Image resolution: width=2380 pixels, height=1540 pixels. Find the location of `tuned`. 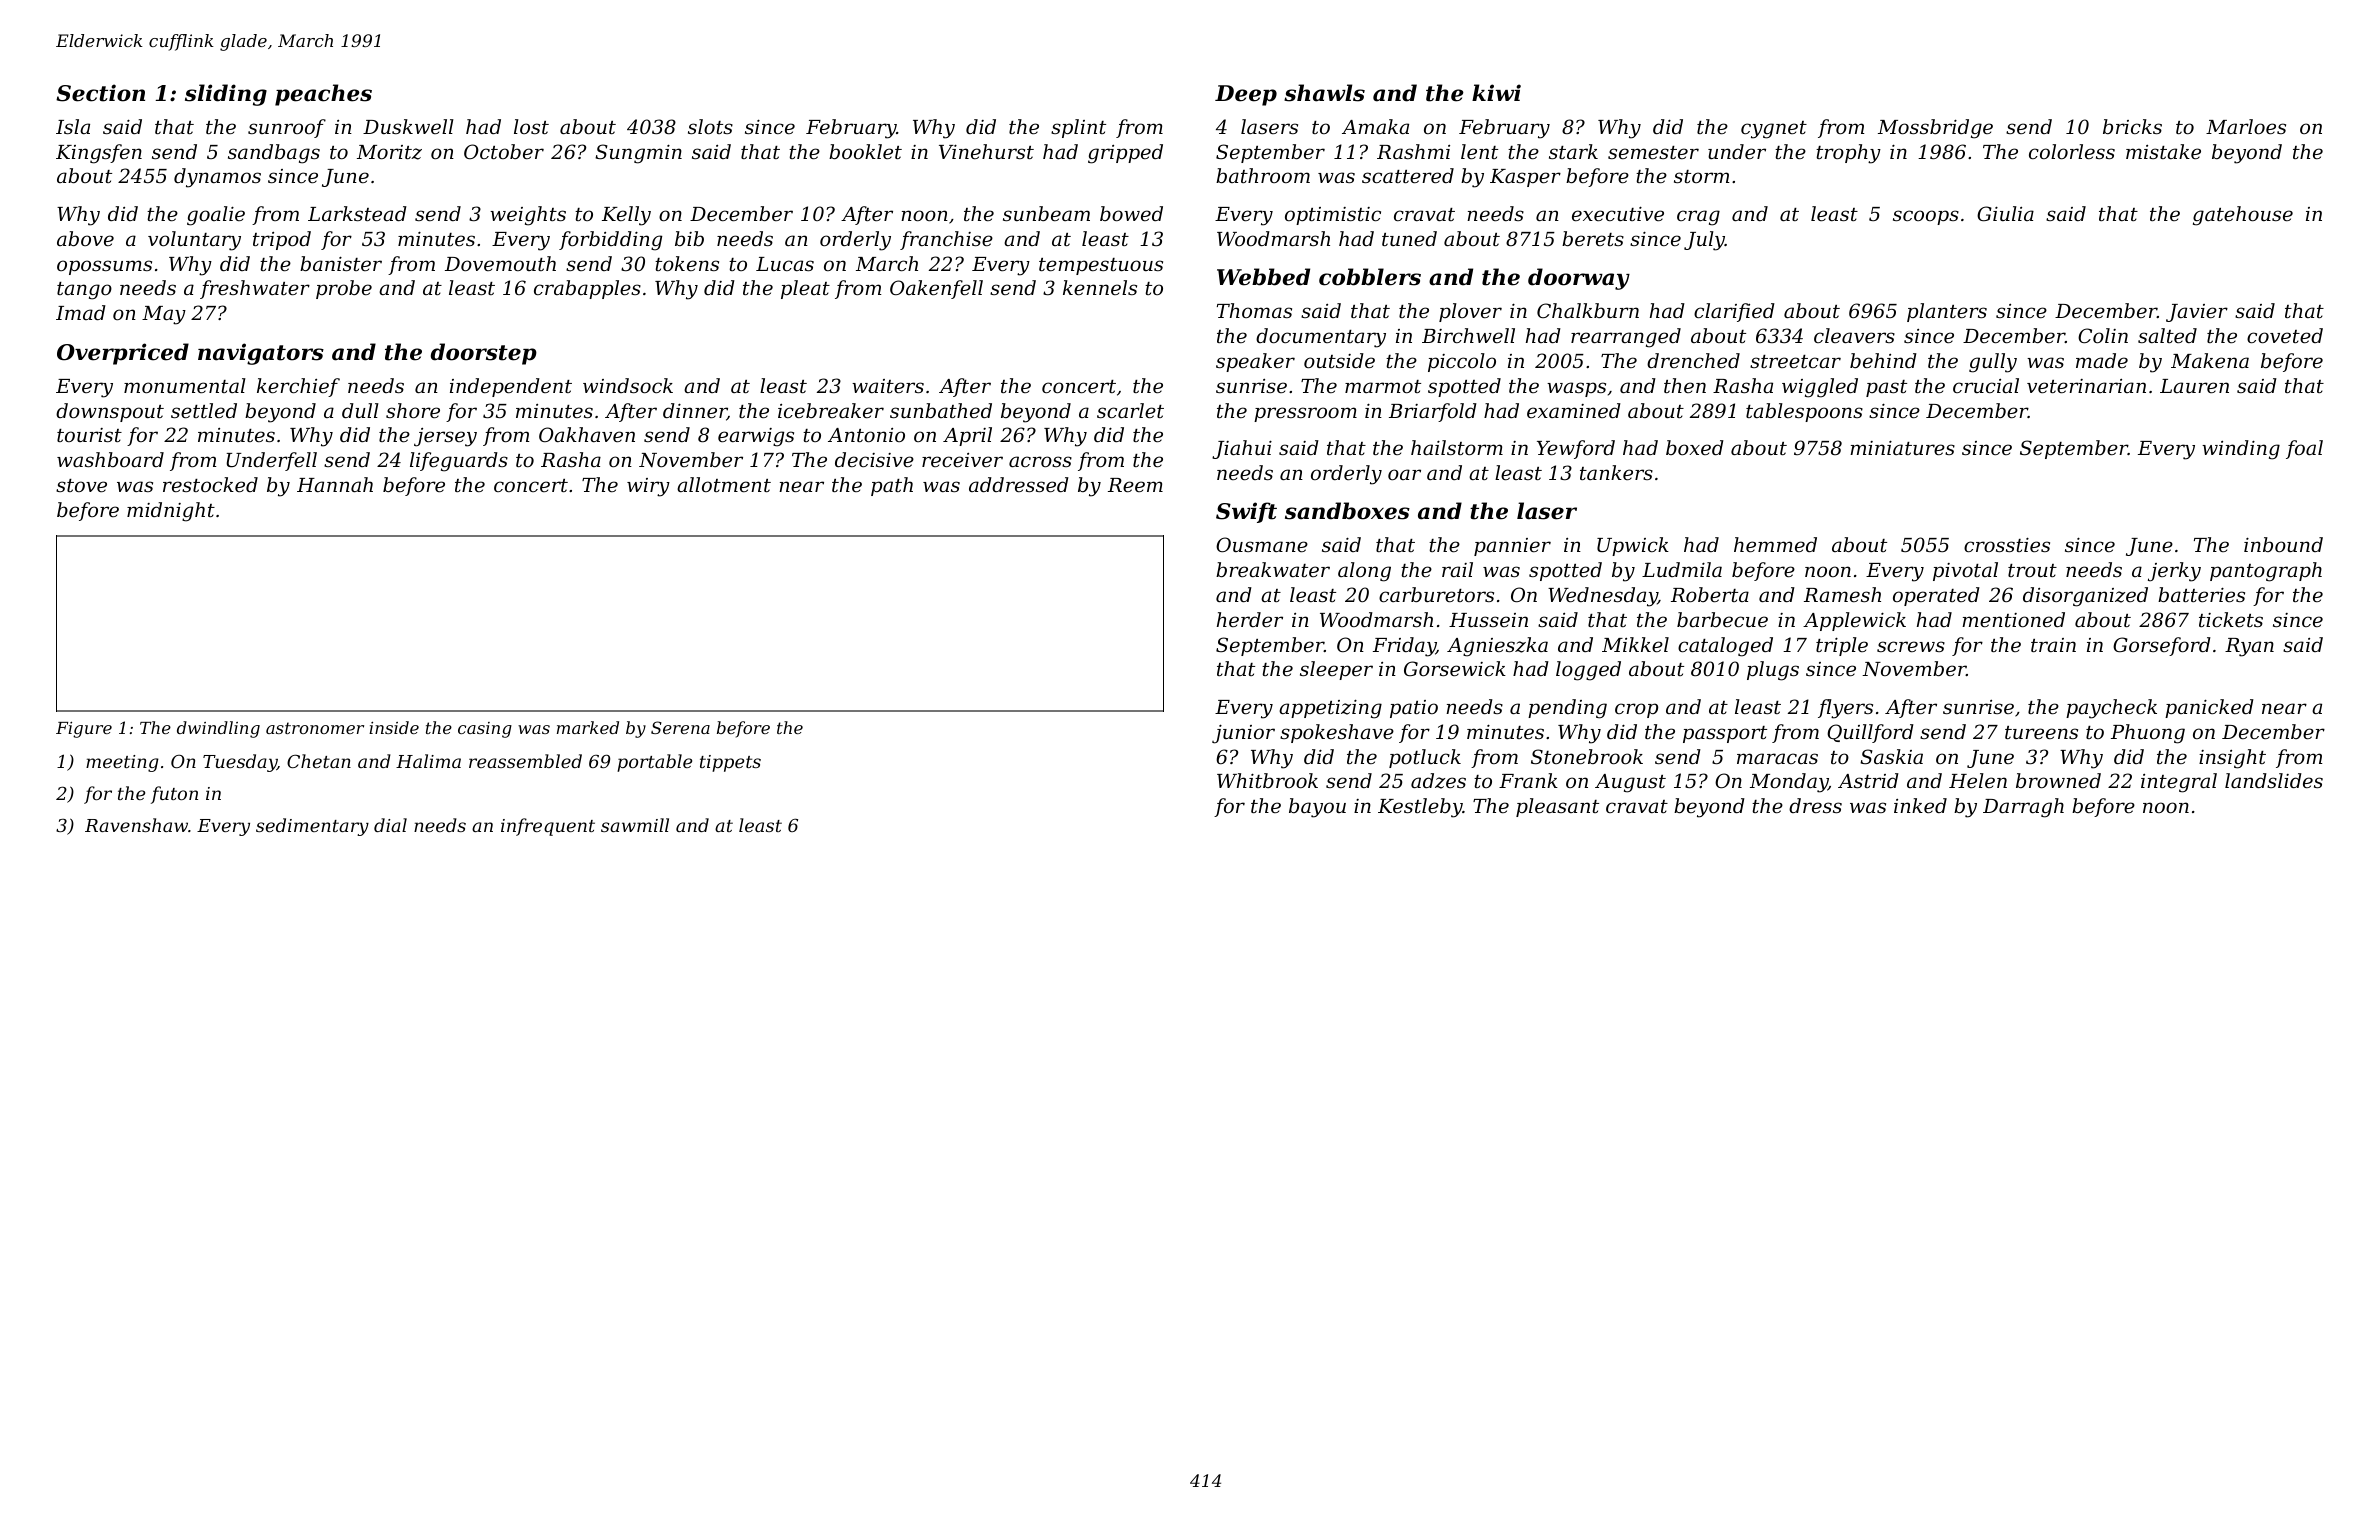

tuned is located at coordinates (1409, 238).
